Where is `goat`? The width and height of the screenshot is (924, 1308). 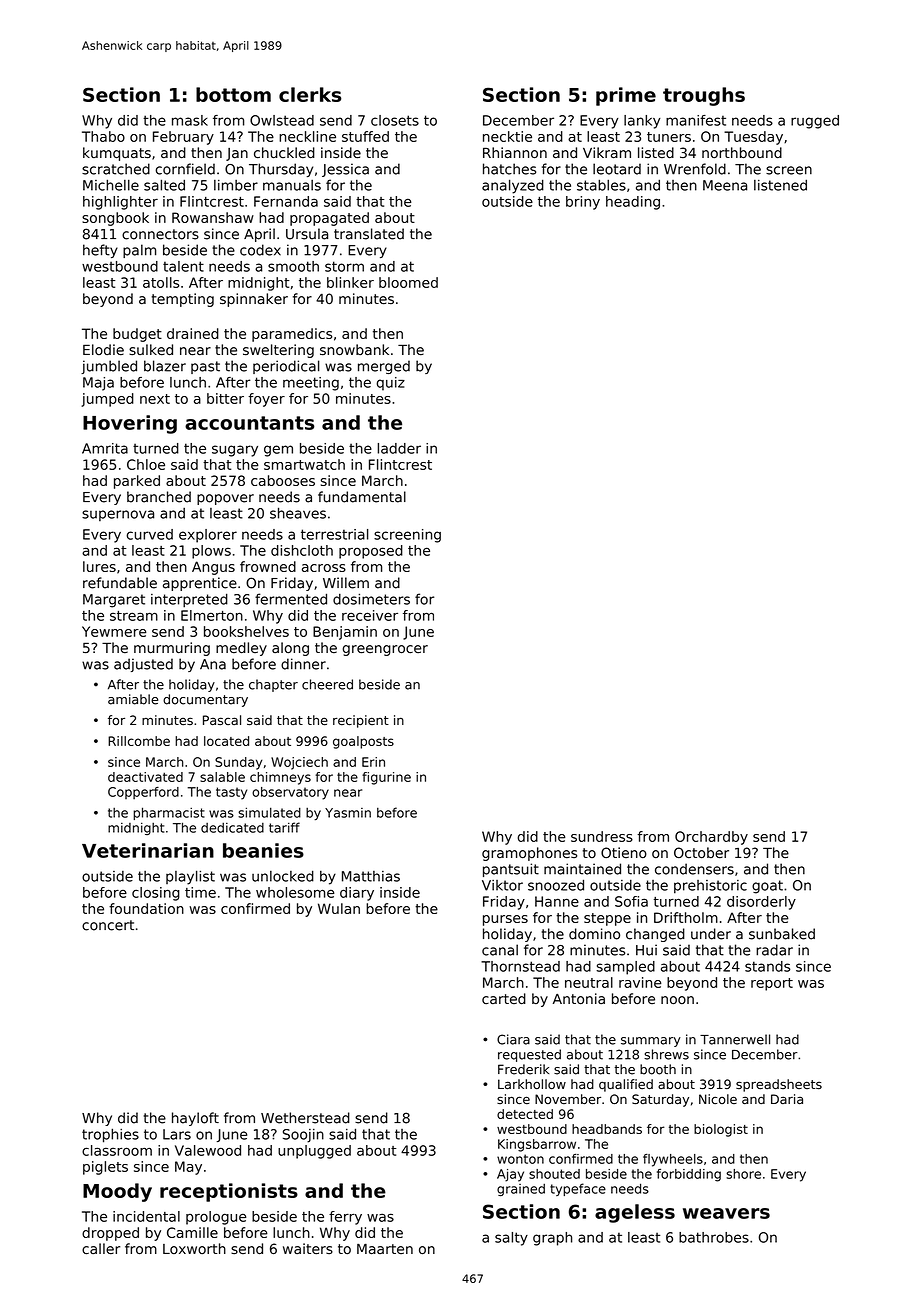
goat is located at coordinates (767, 887).
